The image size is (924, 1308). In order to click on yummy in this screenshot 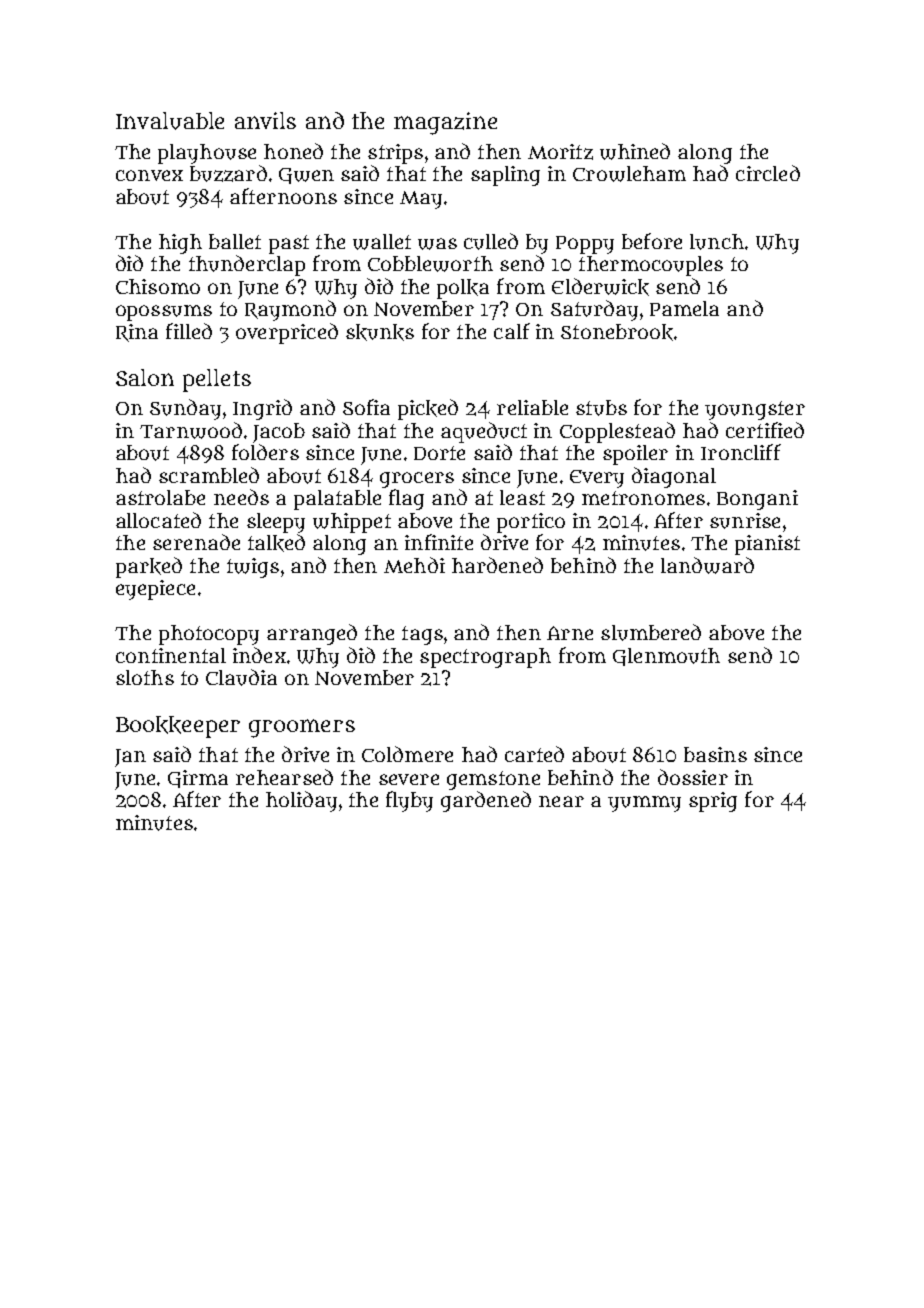, I will do `click(644, 804)`.
